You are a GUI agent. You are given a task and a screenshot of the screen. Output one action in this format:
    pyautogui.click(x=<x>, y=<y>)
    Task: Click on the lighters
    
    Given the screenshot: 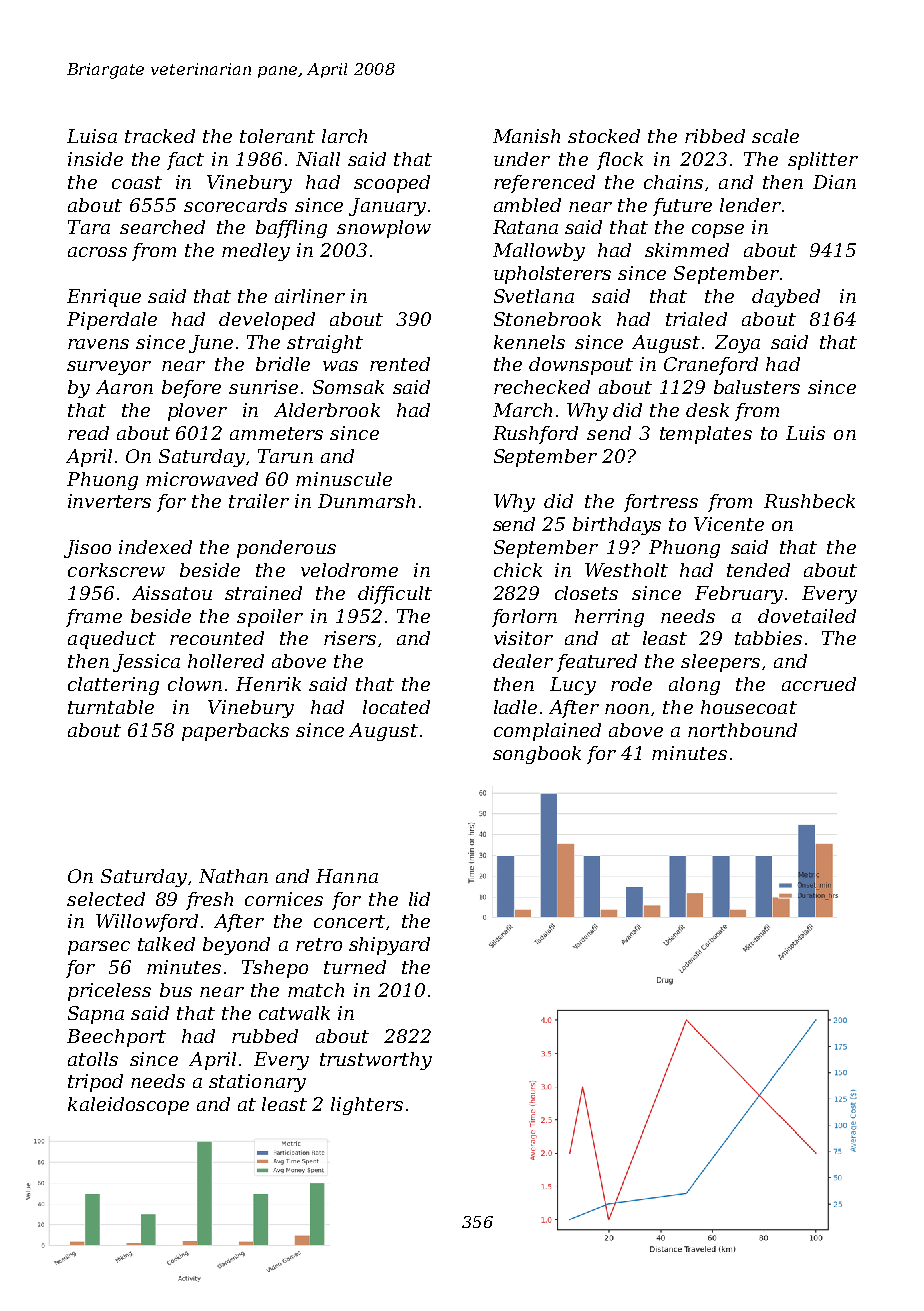 What is the action you would take?
    pyautogui.click(x=367, y=1106)
